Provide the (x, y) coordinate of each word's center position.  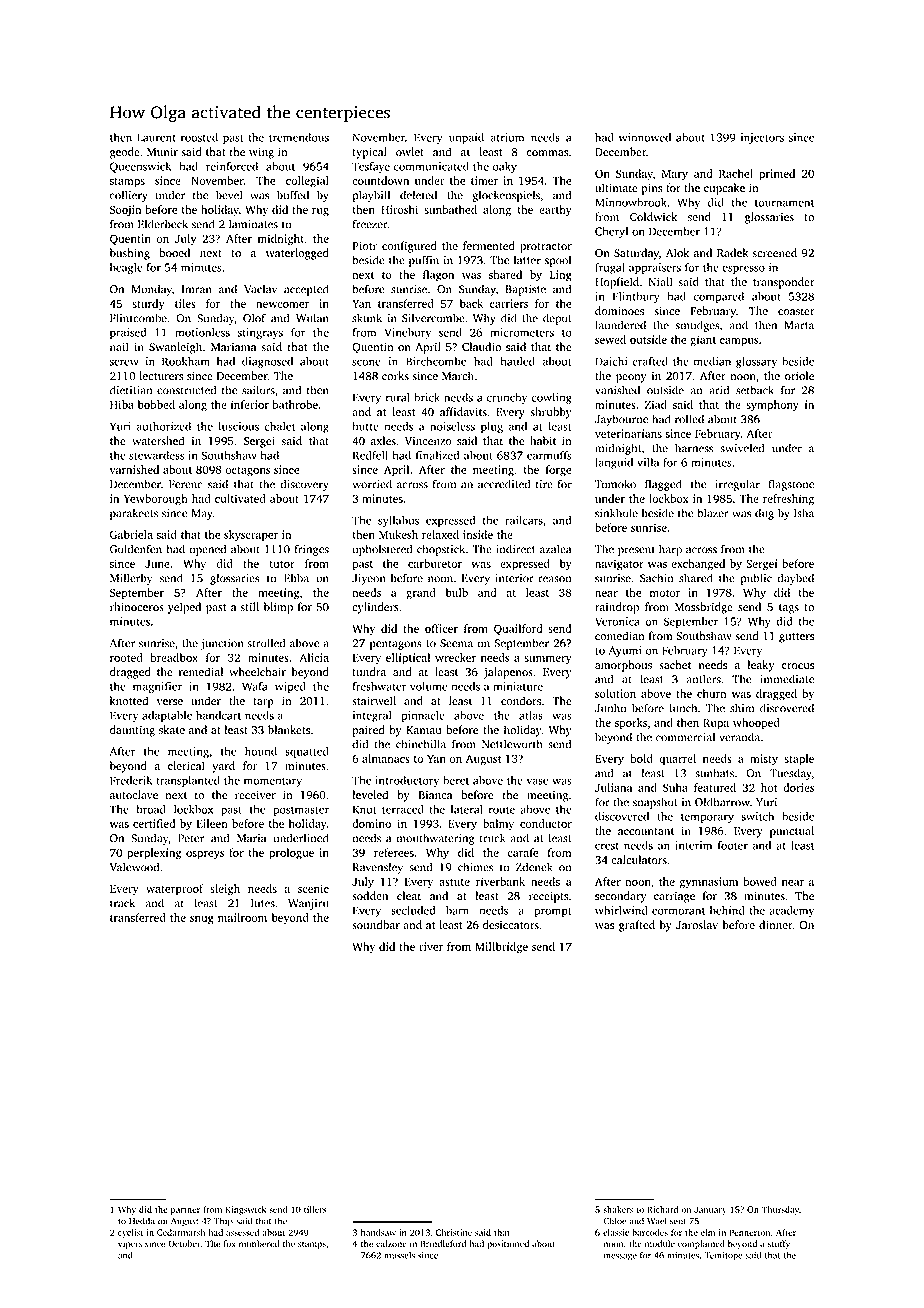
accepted (306, 290)
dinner (776, 925)
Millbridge (501, 948)
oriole (799, 376)
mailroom (242, 917)
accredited (504, 484)
